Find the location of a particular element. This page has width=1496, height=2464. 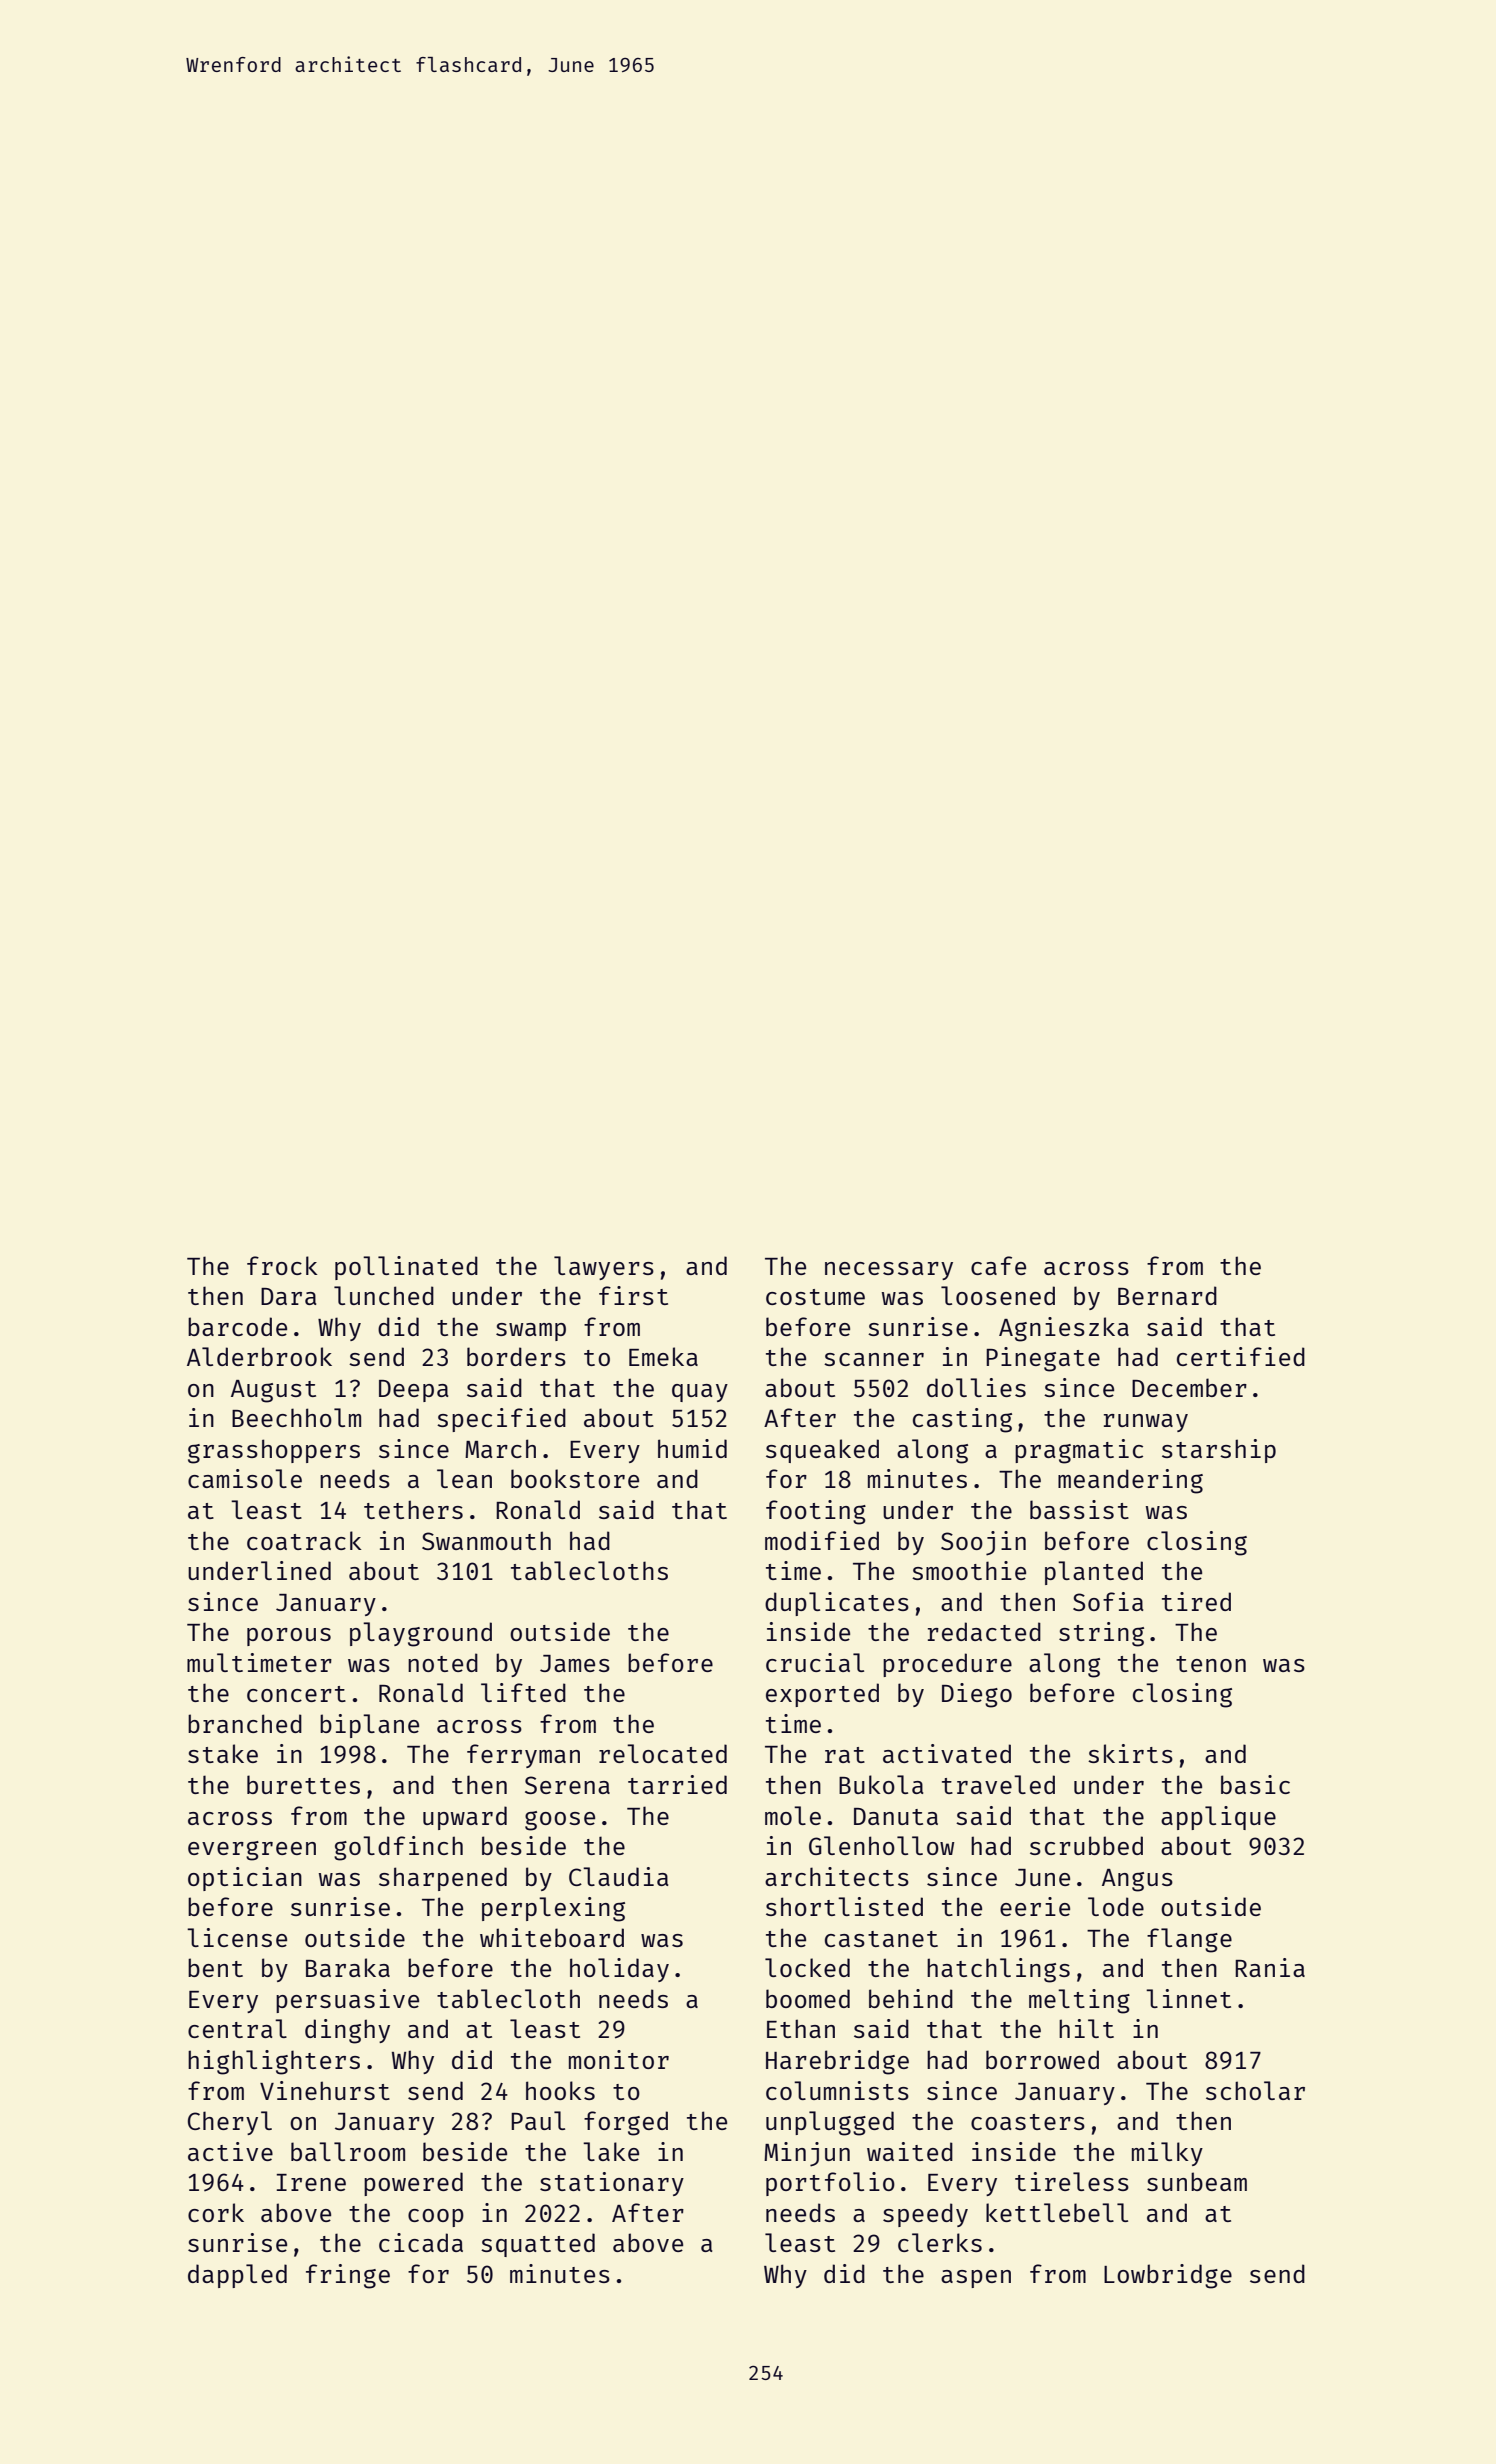

Deepa is located at coordinates (413, 1391).
